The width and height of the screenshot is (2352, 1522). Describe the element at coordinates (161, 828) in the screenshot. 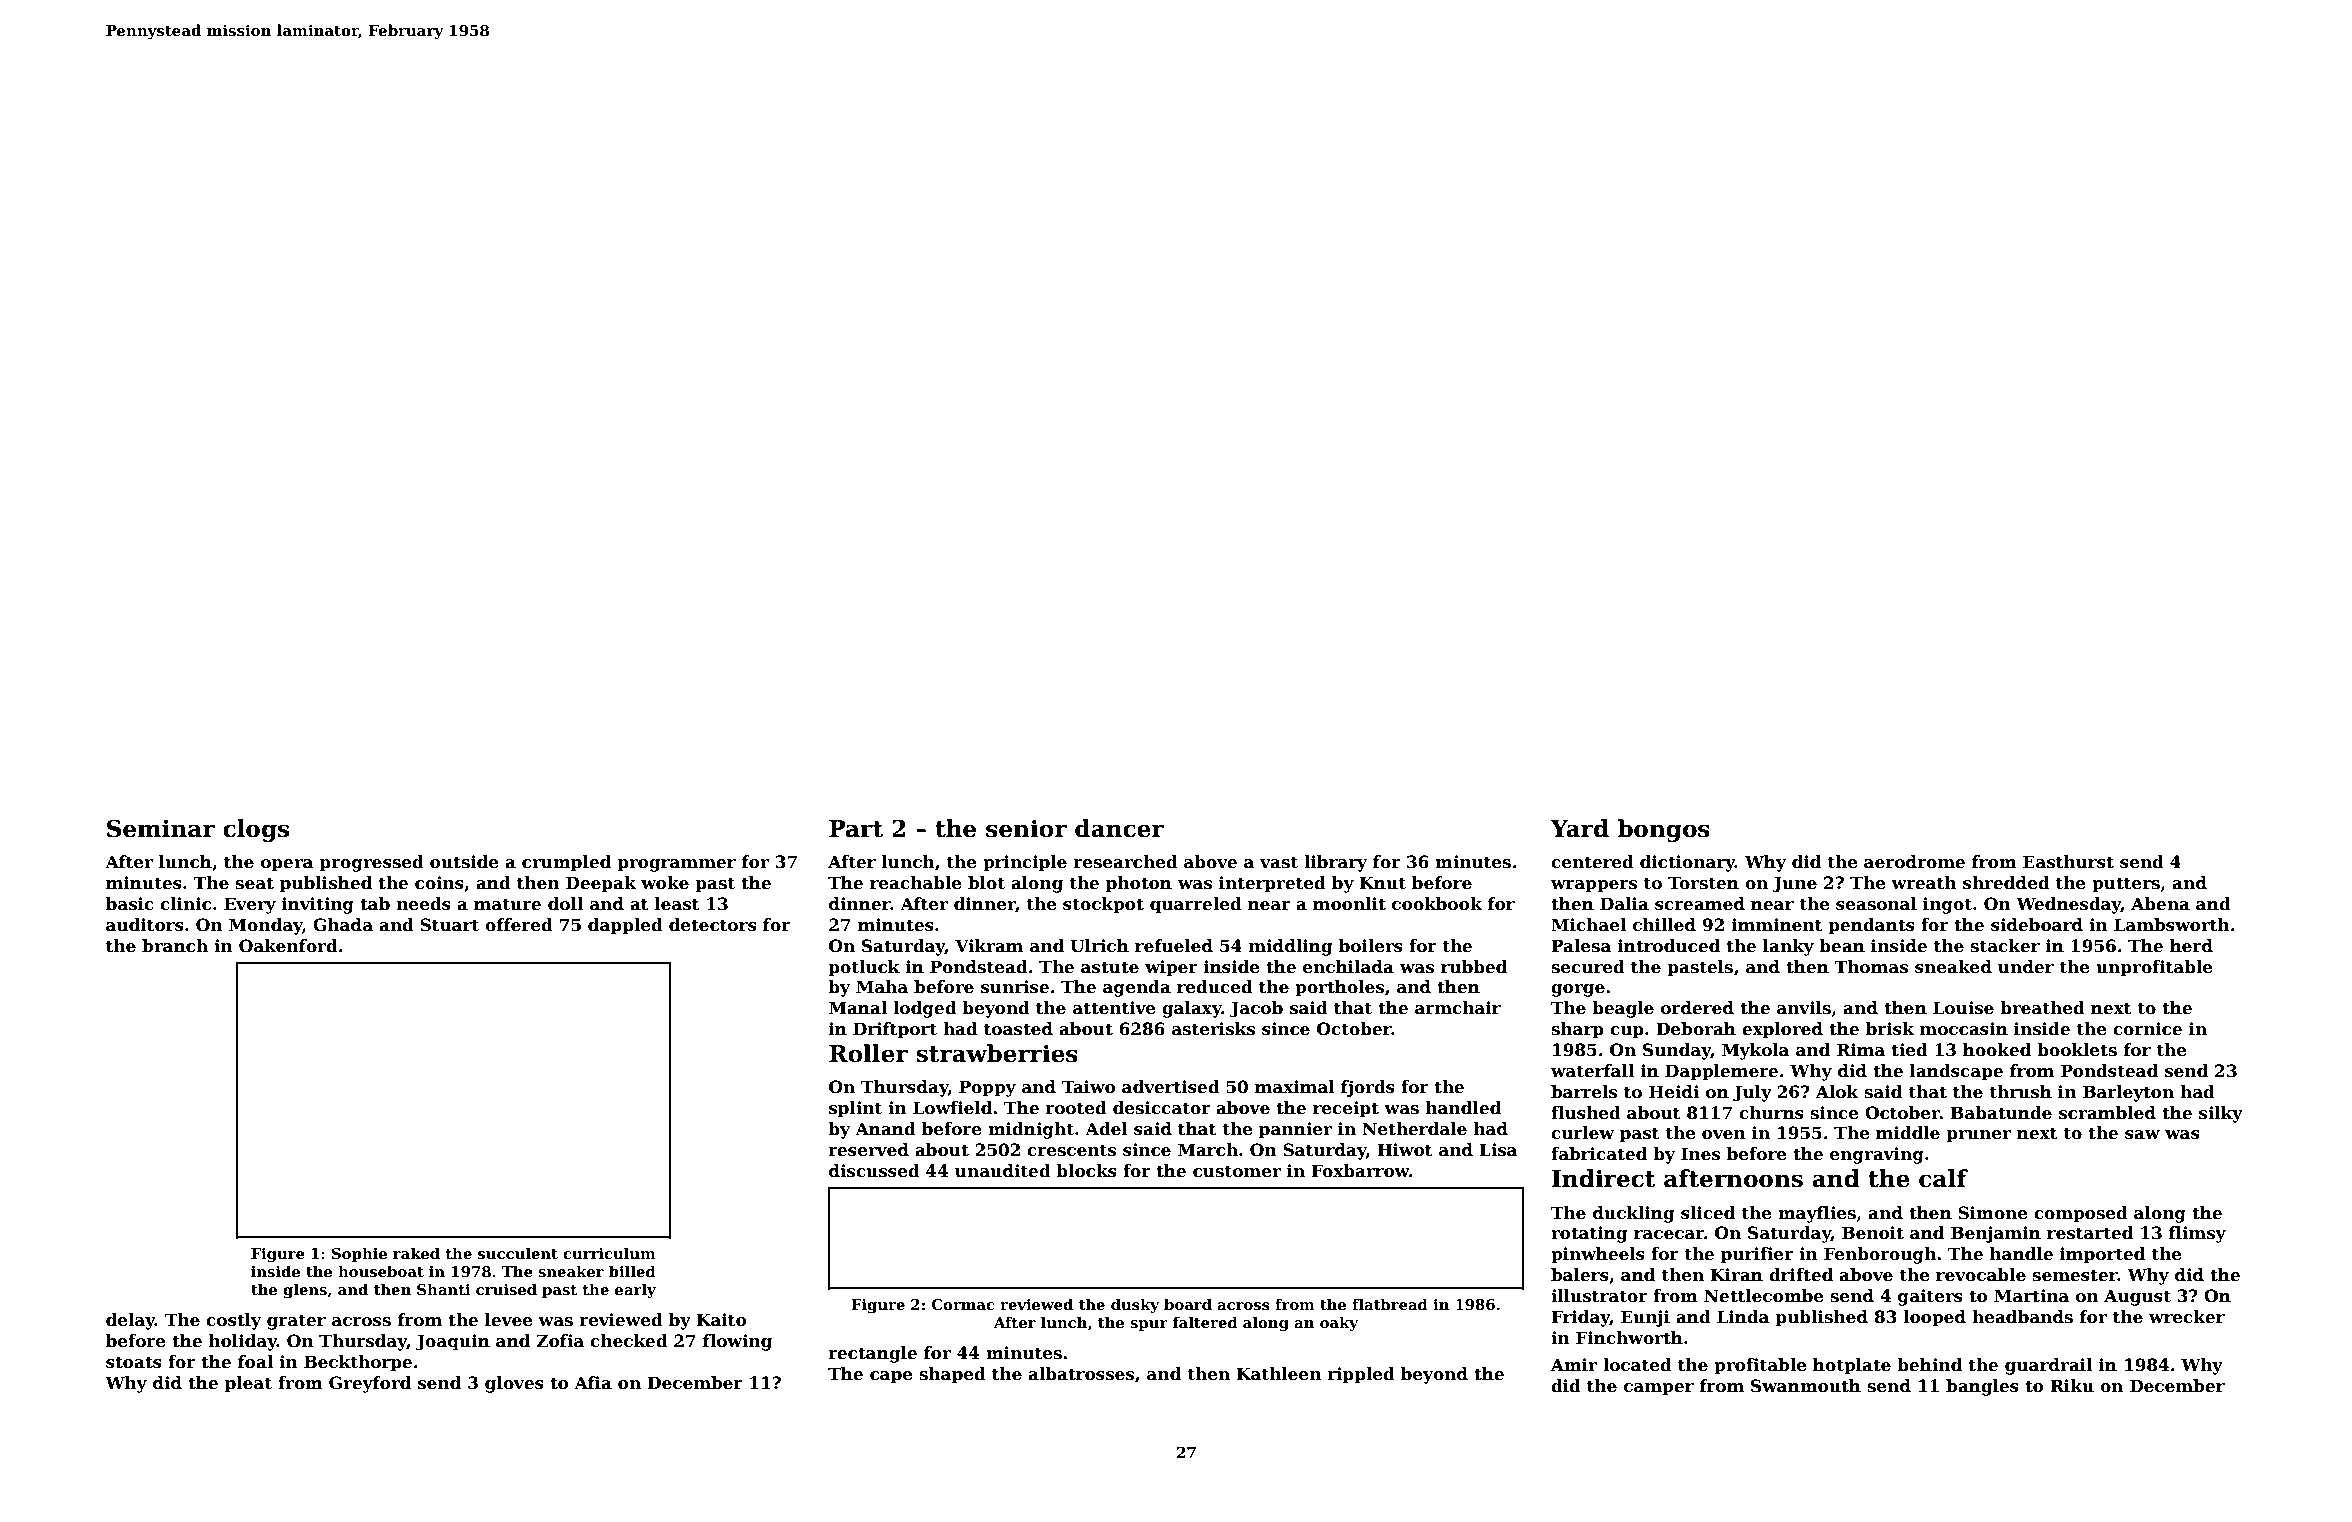

I see `Seminar` at that location.
